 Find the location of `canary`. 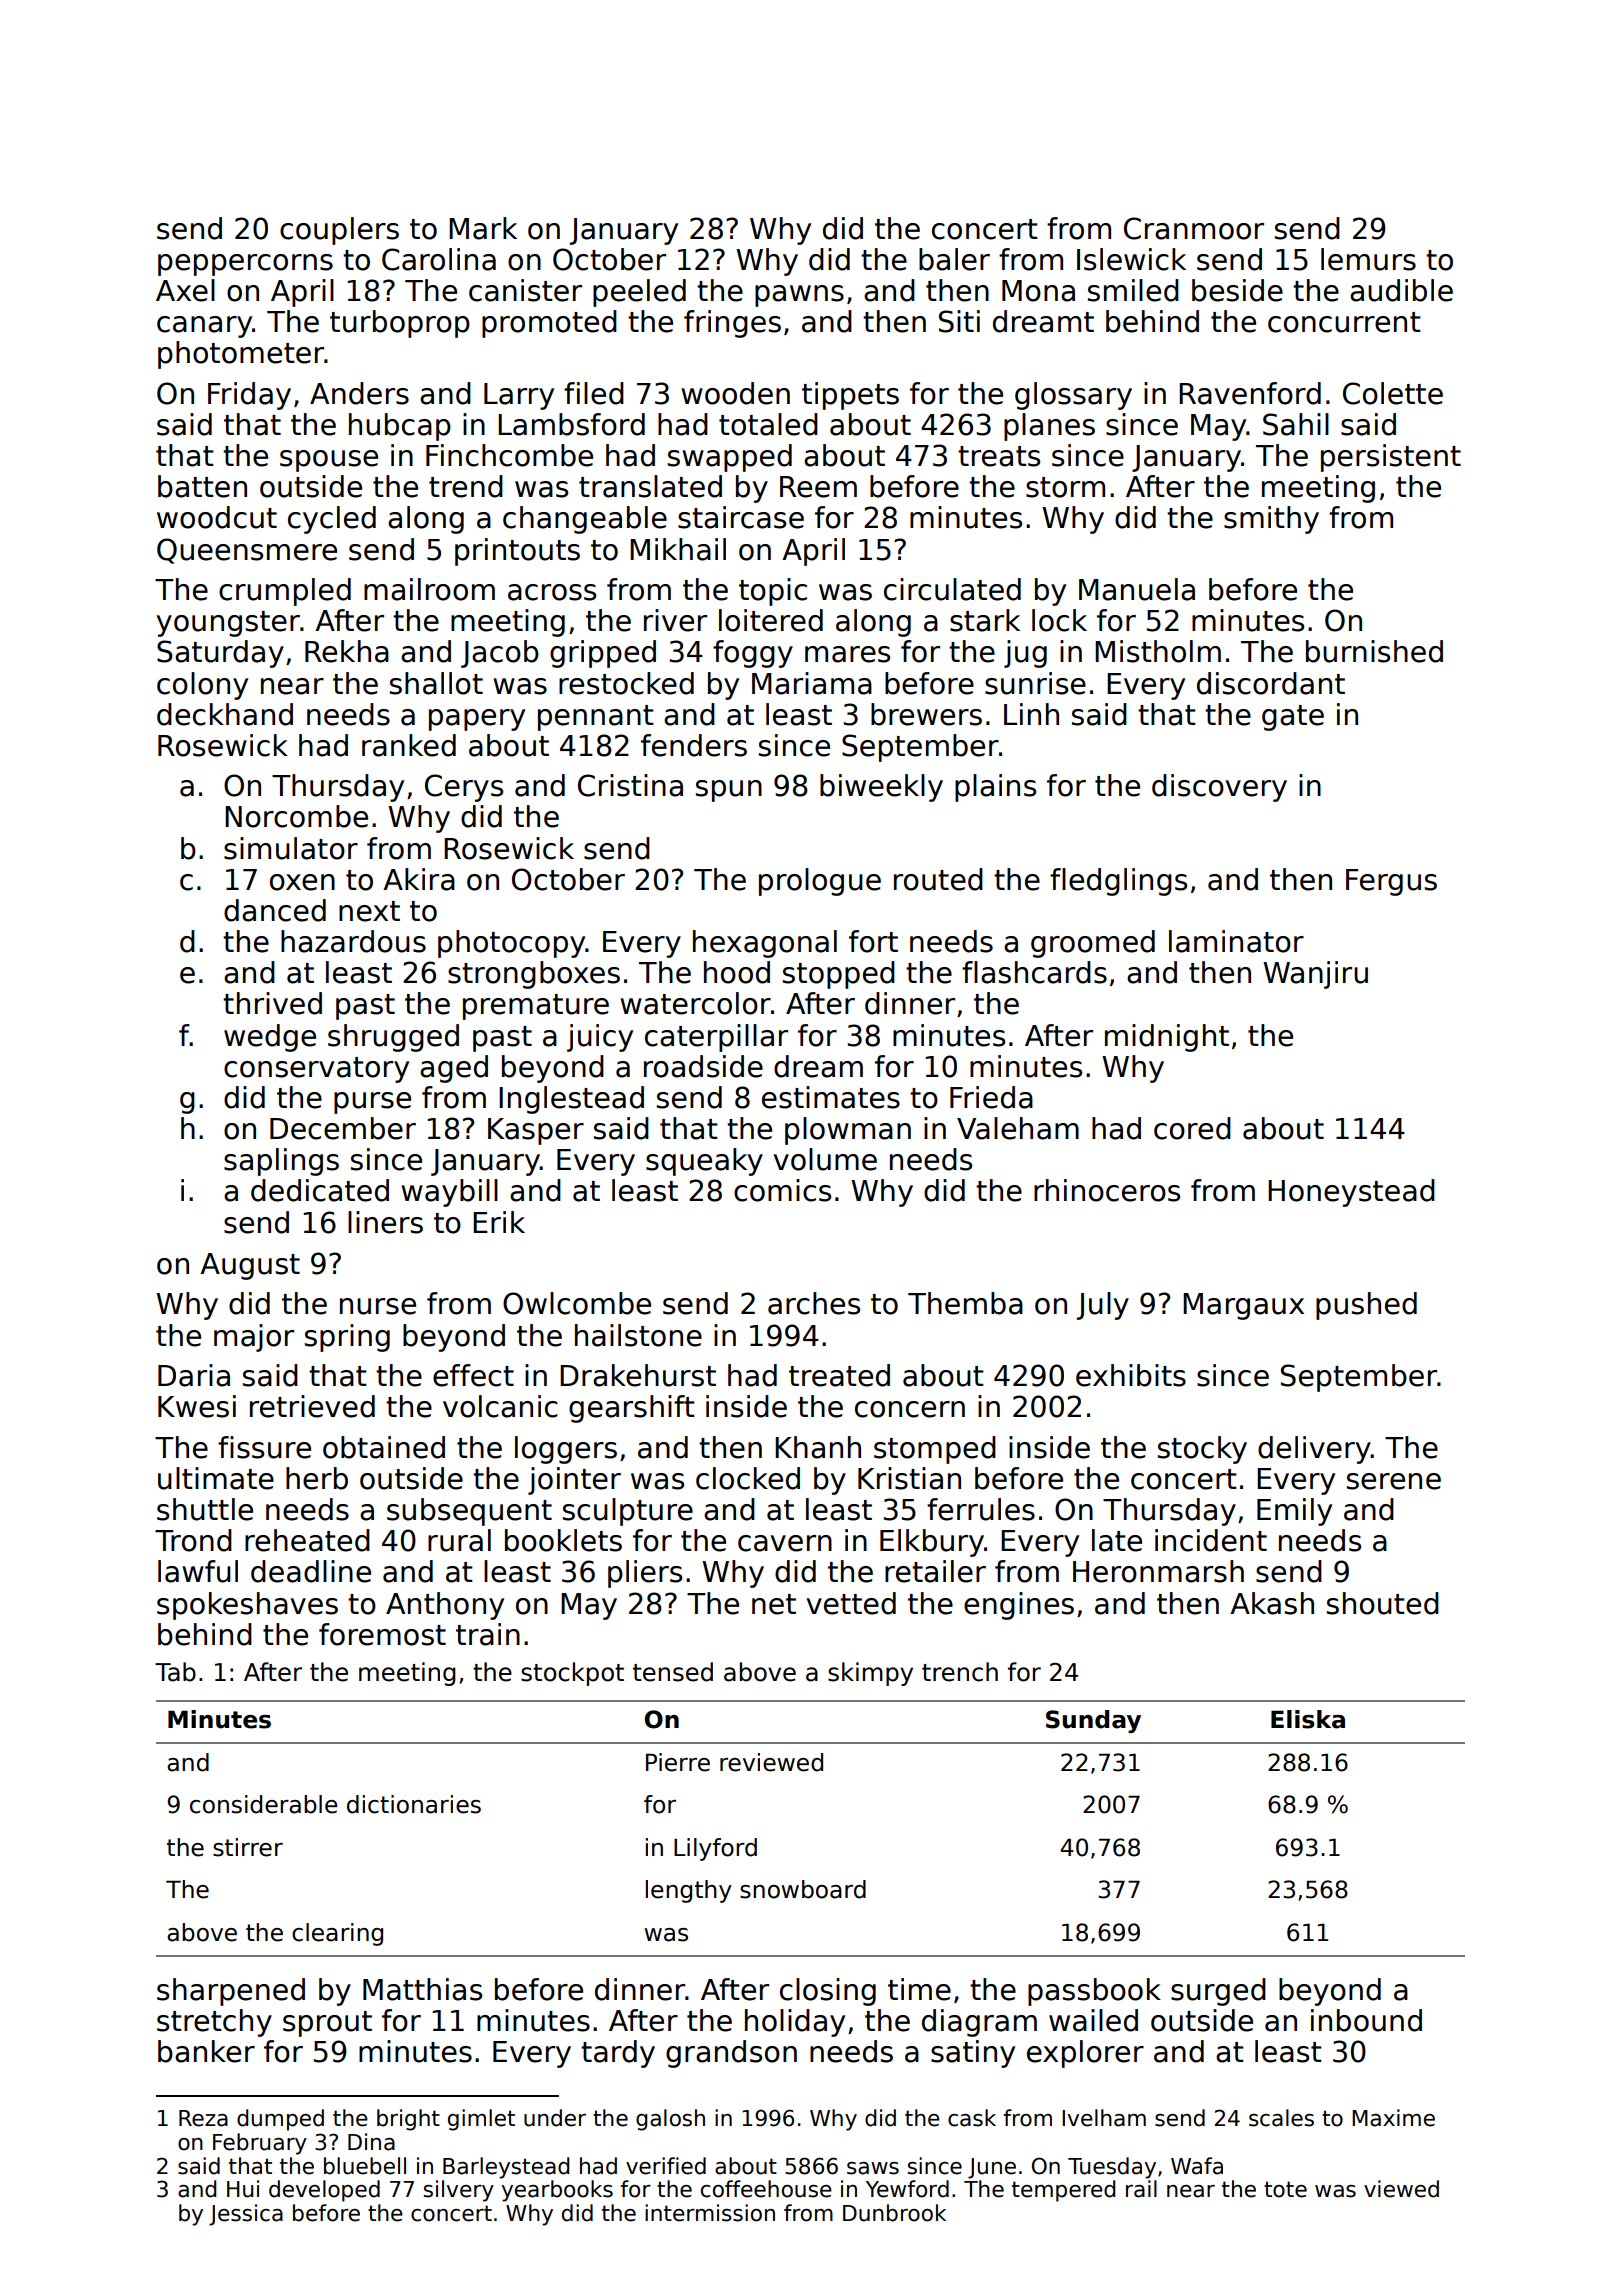

canary is located at coordinates (204, 327).
